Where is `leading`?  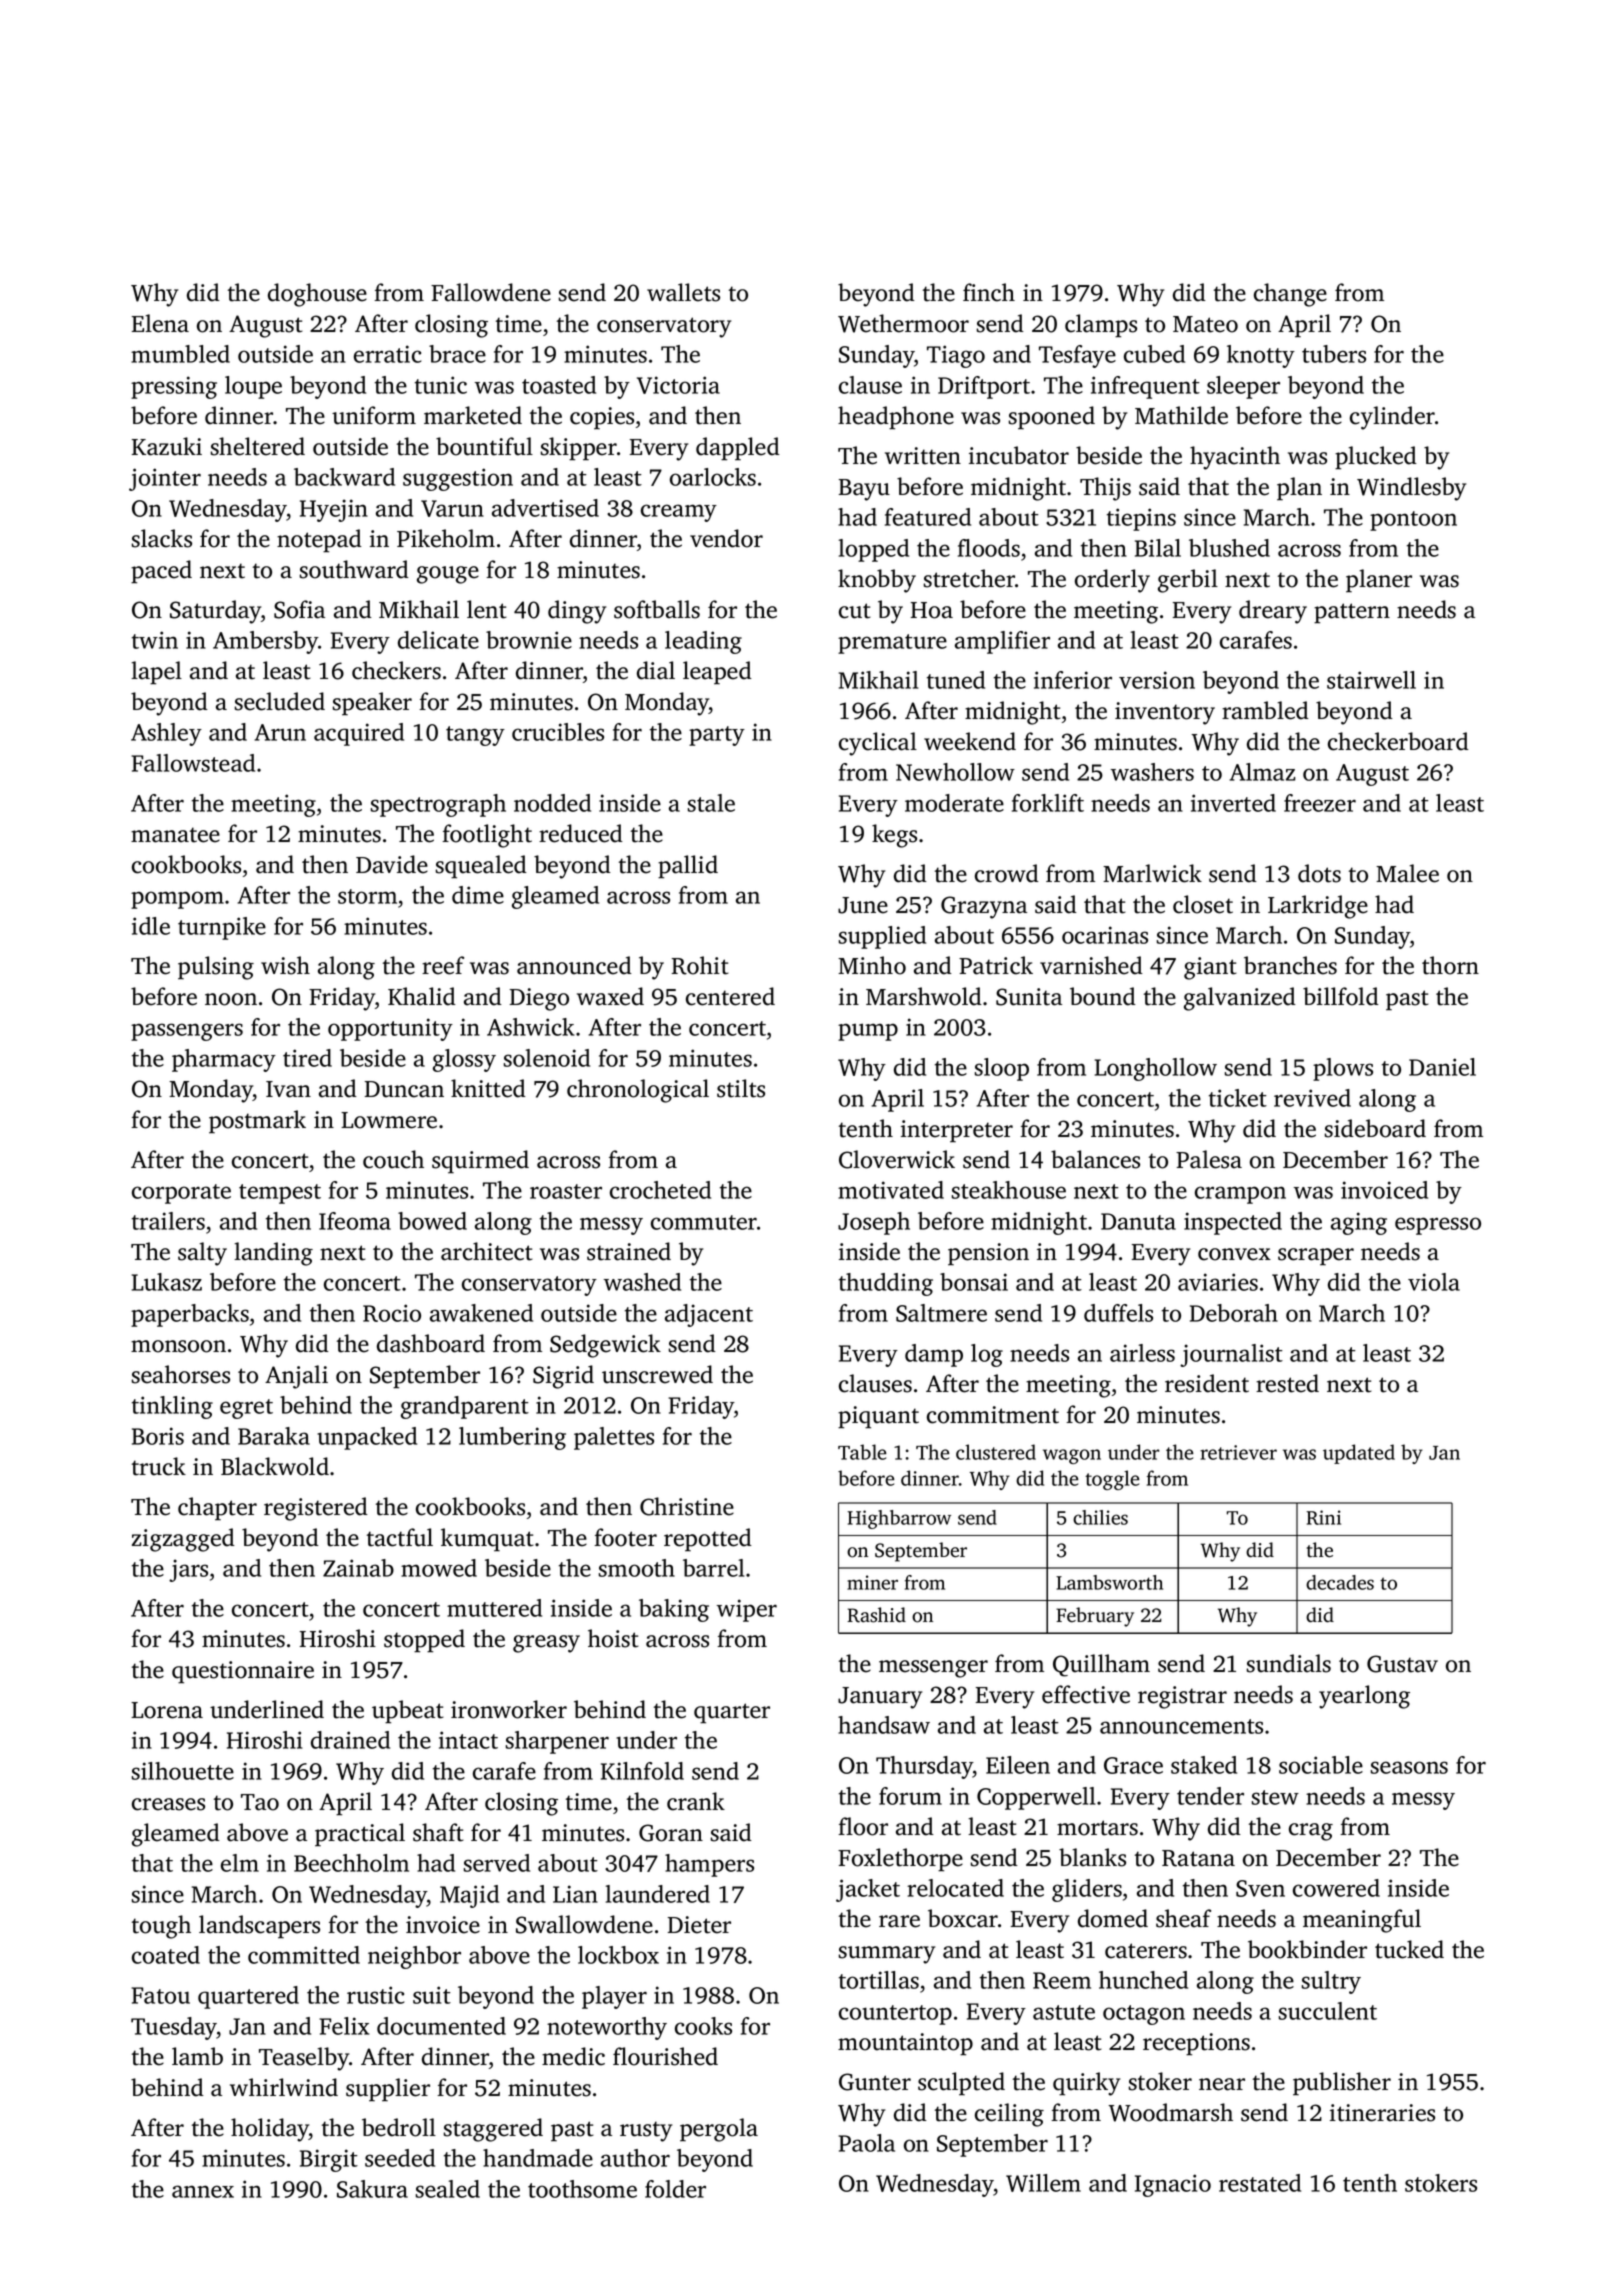
leading is located at coordinates (703, 642).
